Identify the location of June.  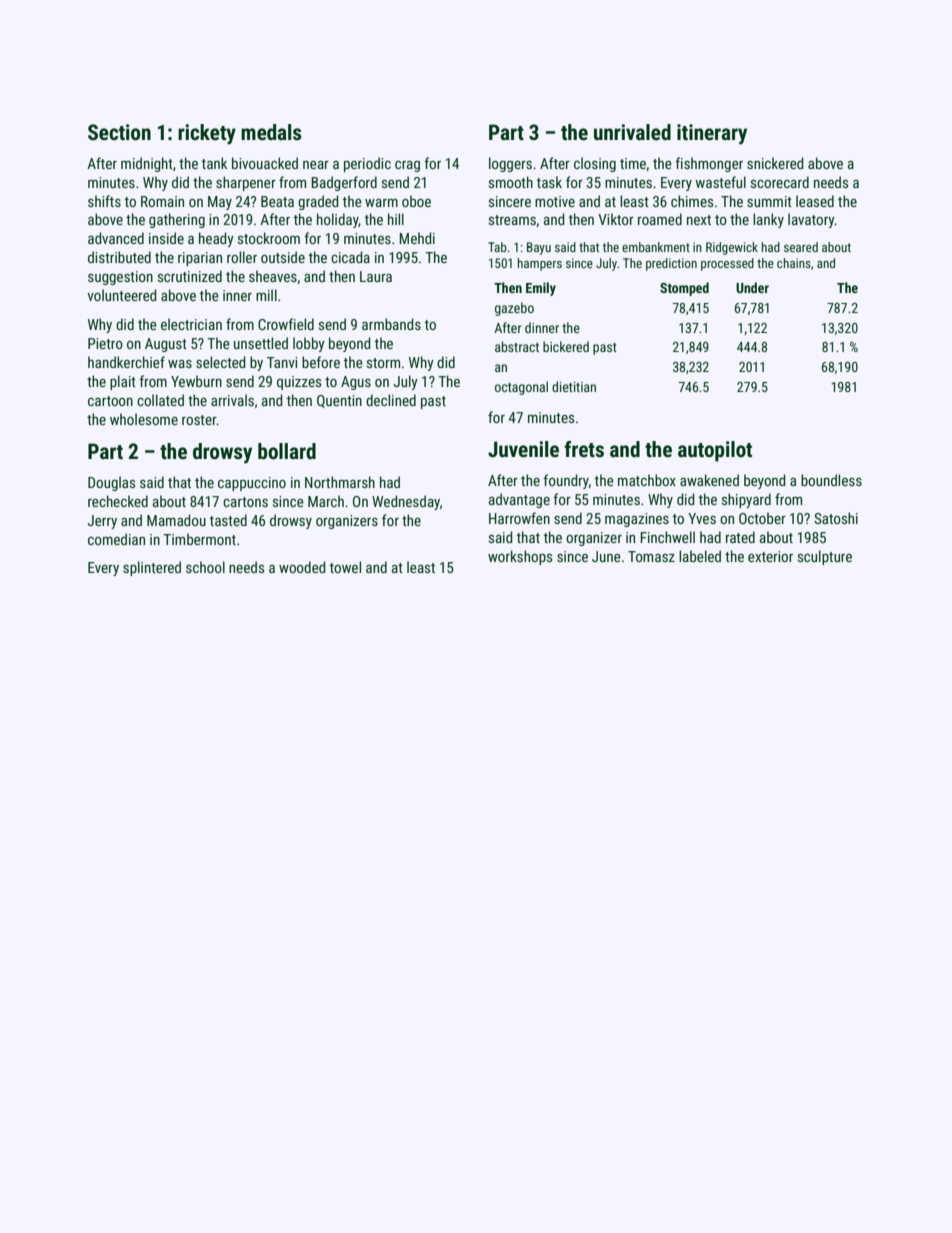
(606, 556).
